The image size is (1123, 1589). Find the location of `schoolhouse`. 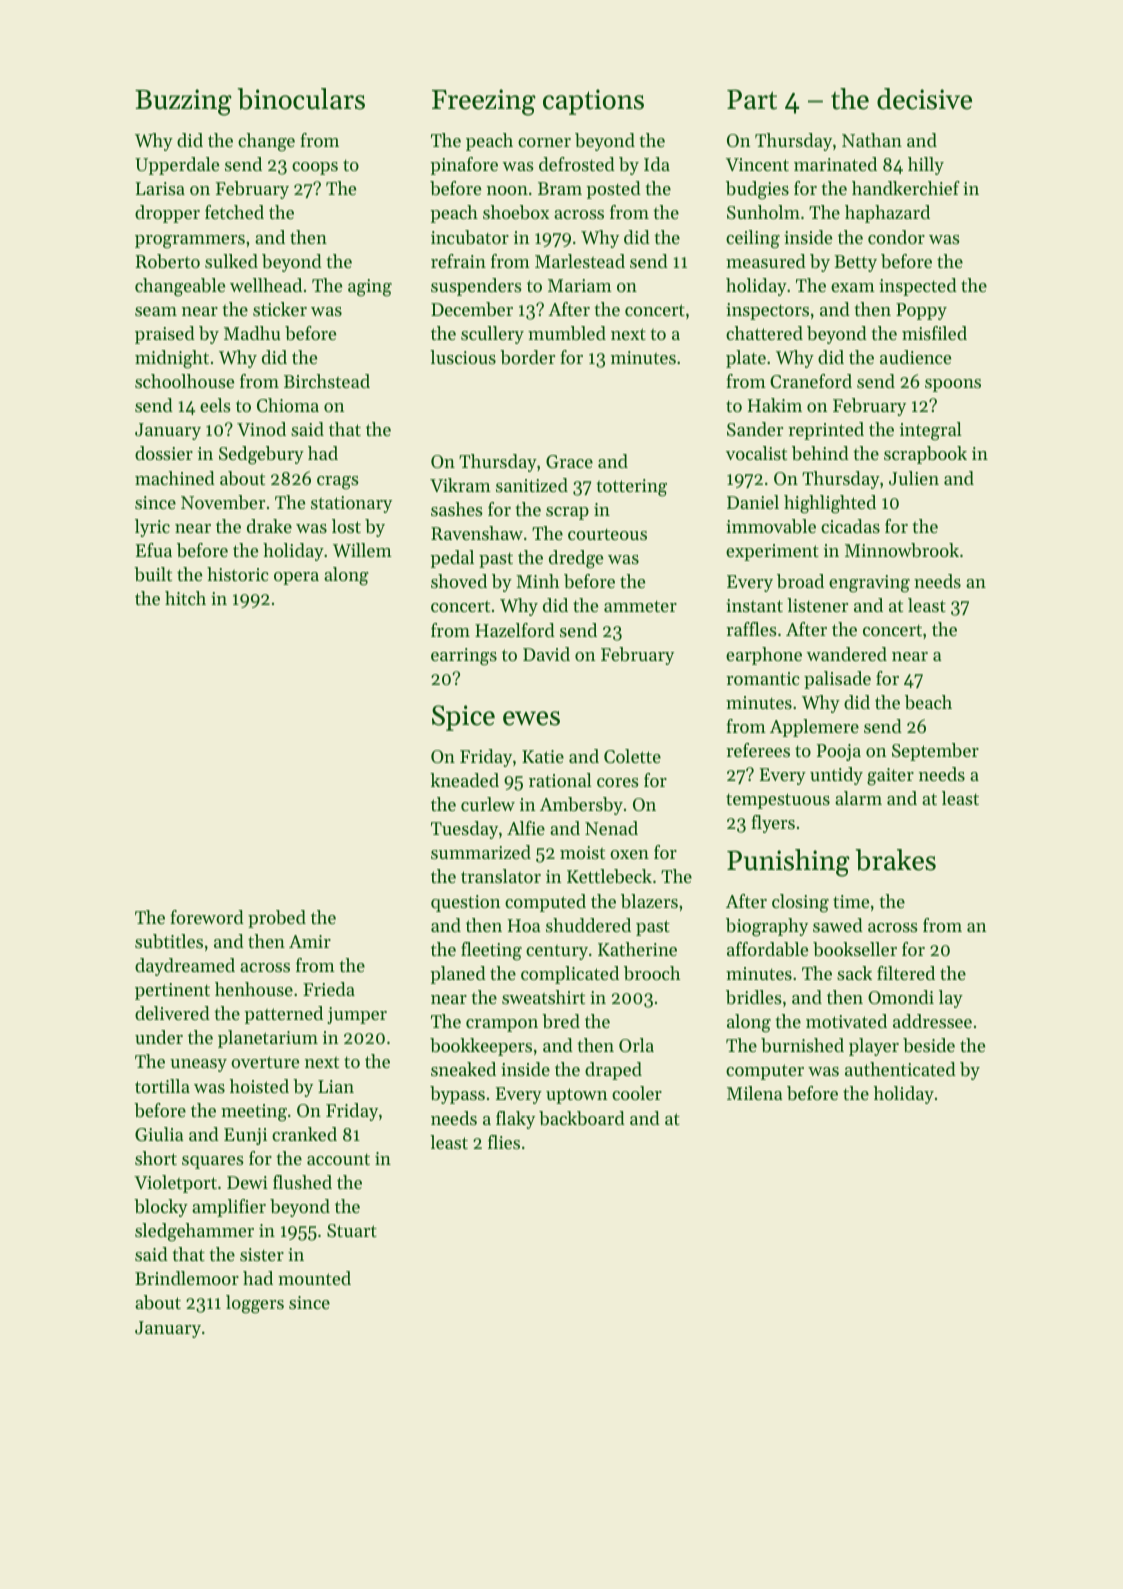

schoolhouse is located at coordinates (184, 381).
